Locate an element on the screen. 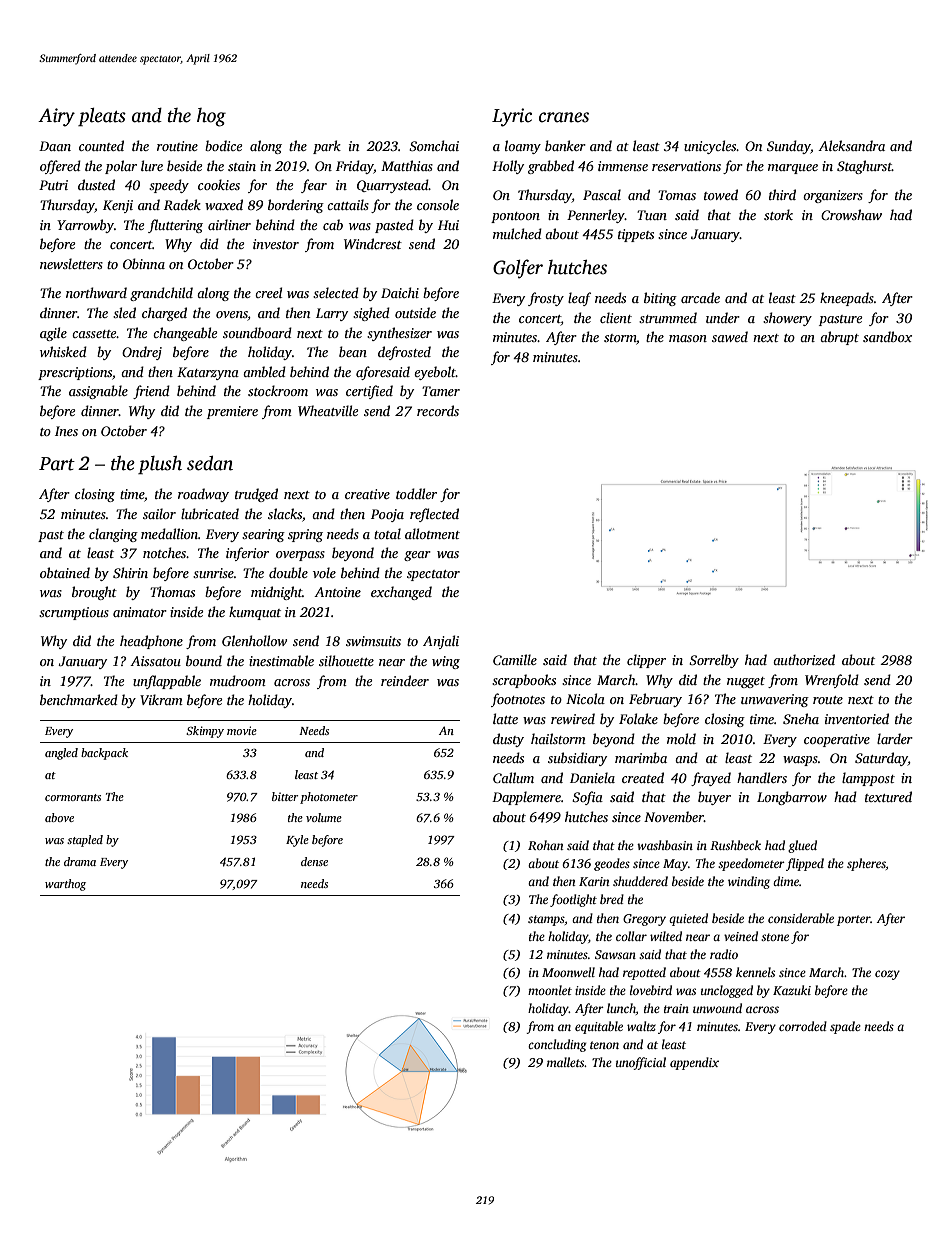 This screenshot has width=952, height=1233. records is located at coordinates (438, 410).
